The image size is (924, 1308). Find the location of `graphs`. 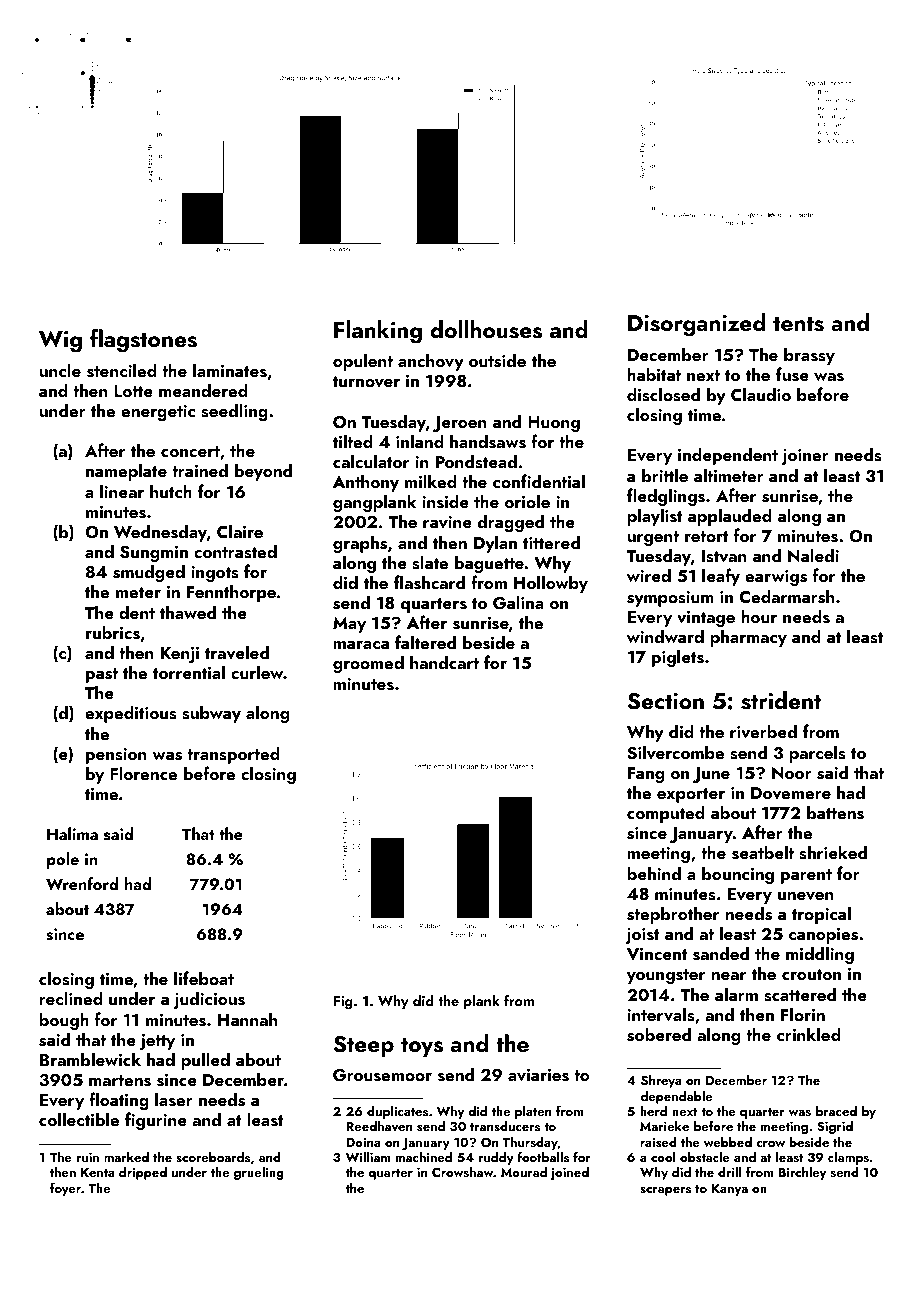

graphs is located at coordinates (360, 544).
